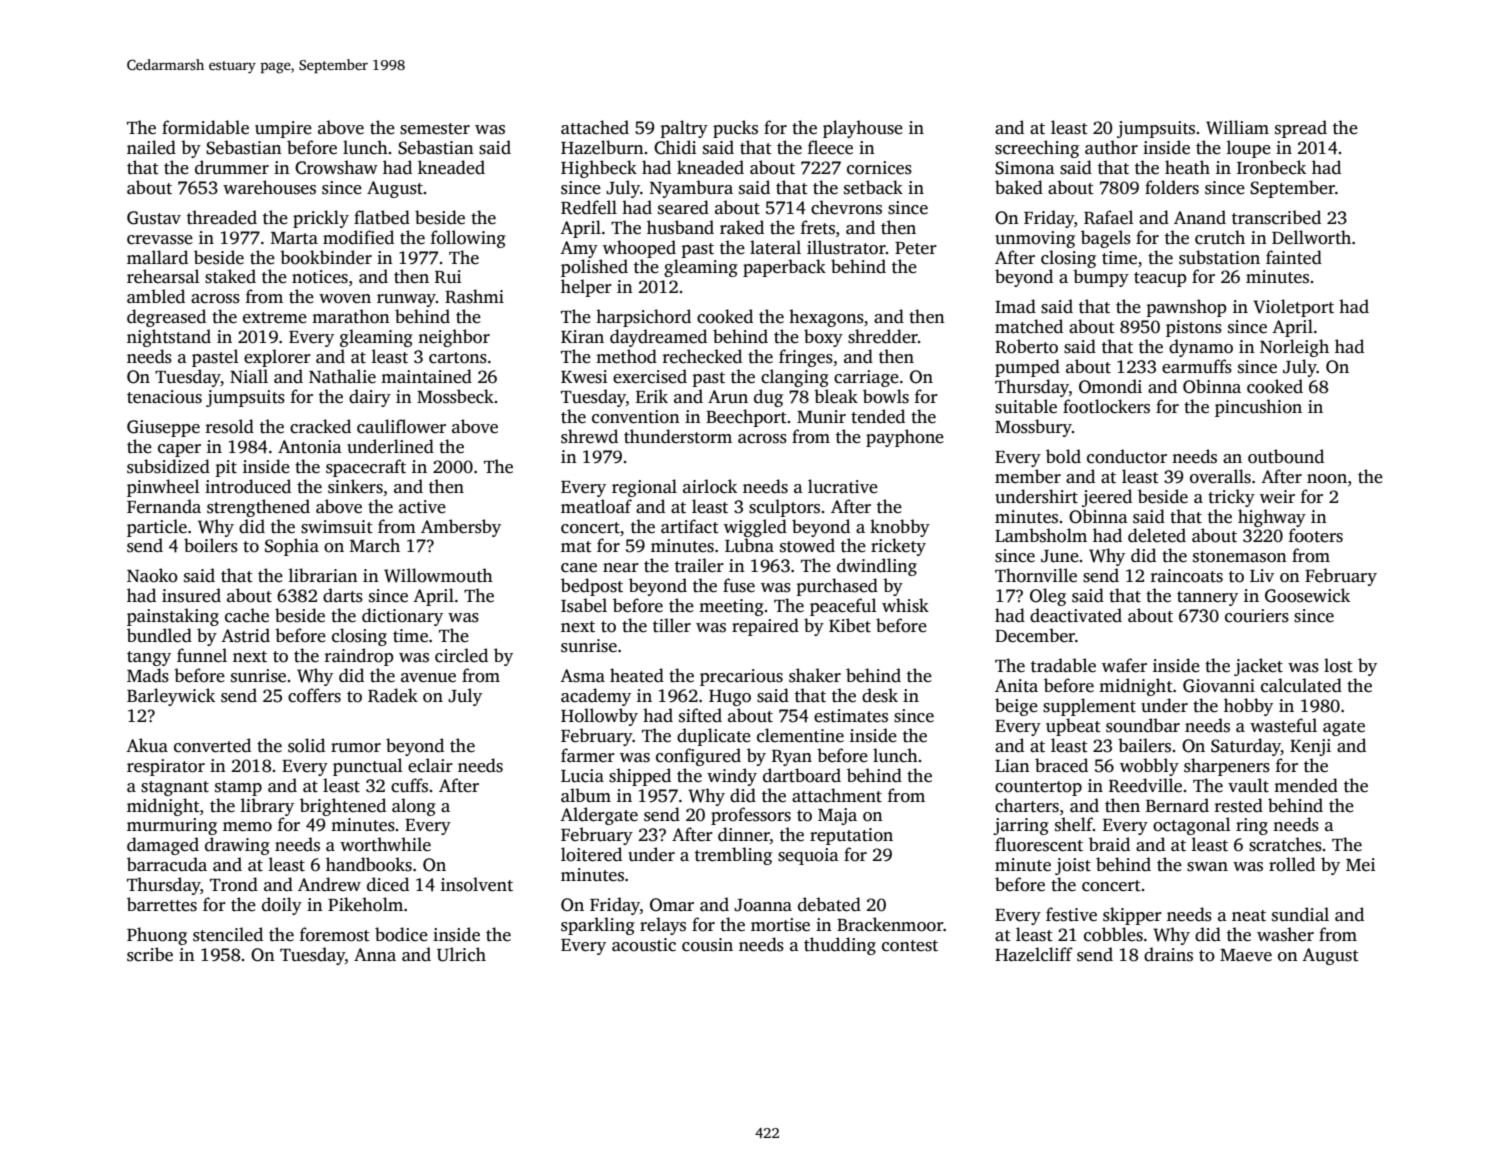  Describe the element at coordinates (205, 127) in the document. I see `formidable` at that location.
